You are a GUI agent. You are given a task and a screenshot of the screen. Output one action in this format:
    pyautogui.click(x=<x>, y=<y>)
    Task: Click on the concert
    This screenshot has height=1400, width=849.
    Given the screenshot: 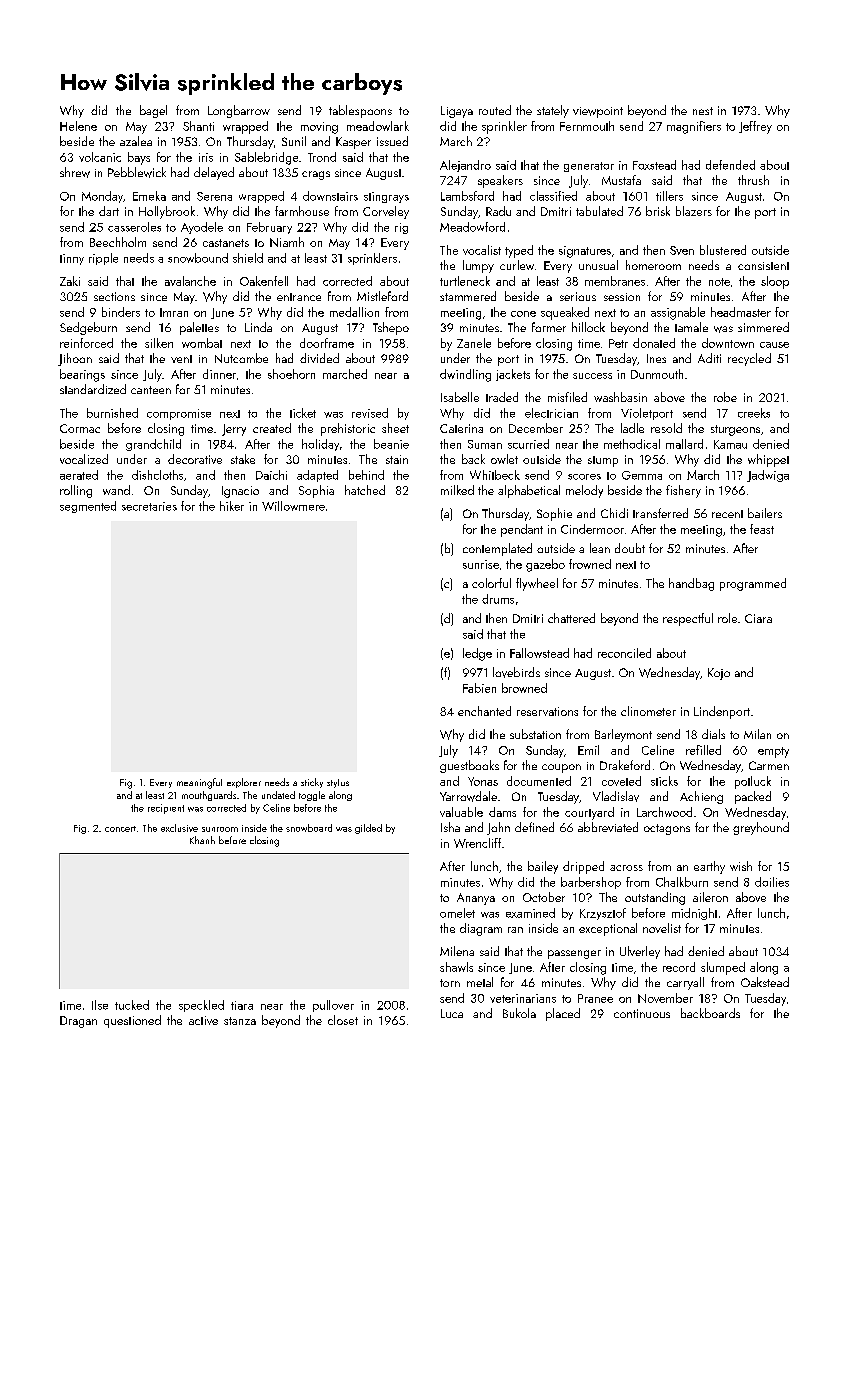 What is the action you would take?
    pyautogui.click(x=120, y=829)
